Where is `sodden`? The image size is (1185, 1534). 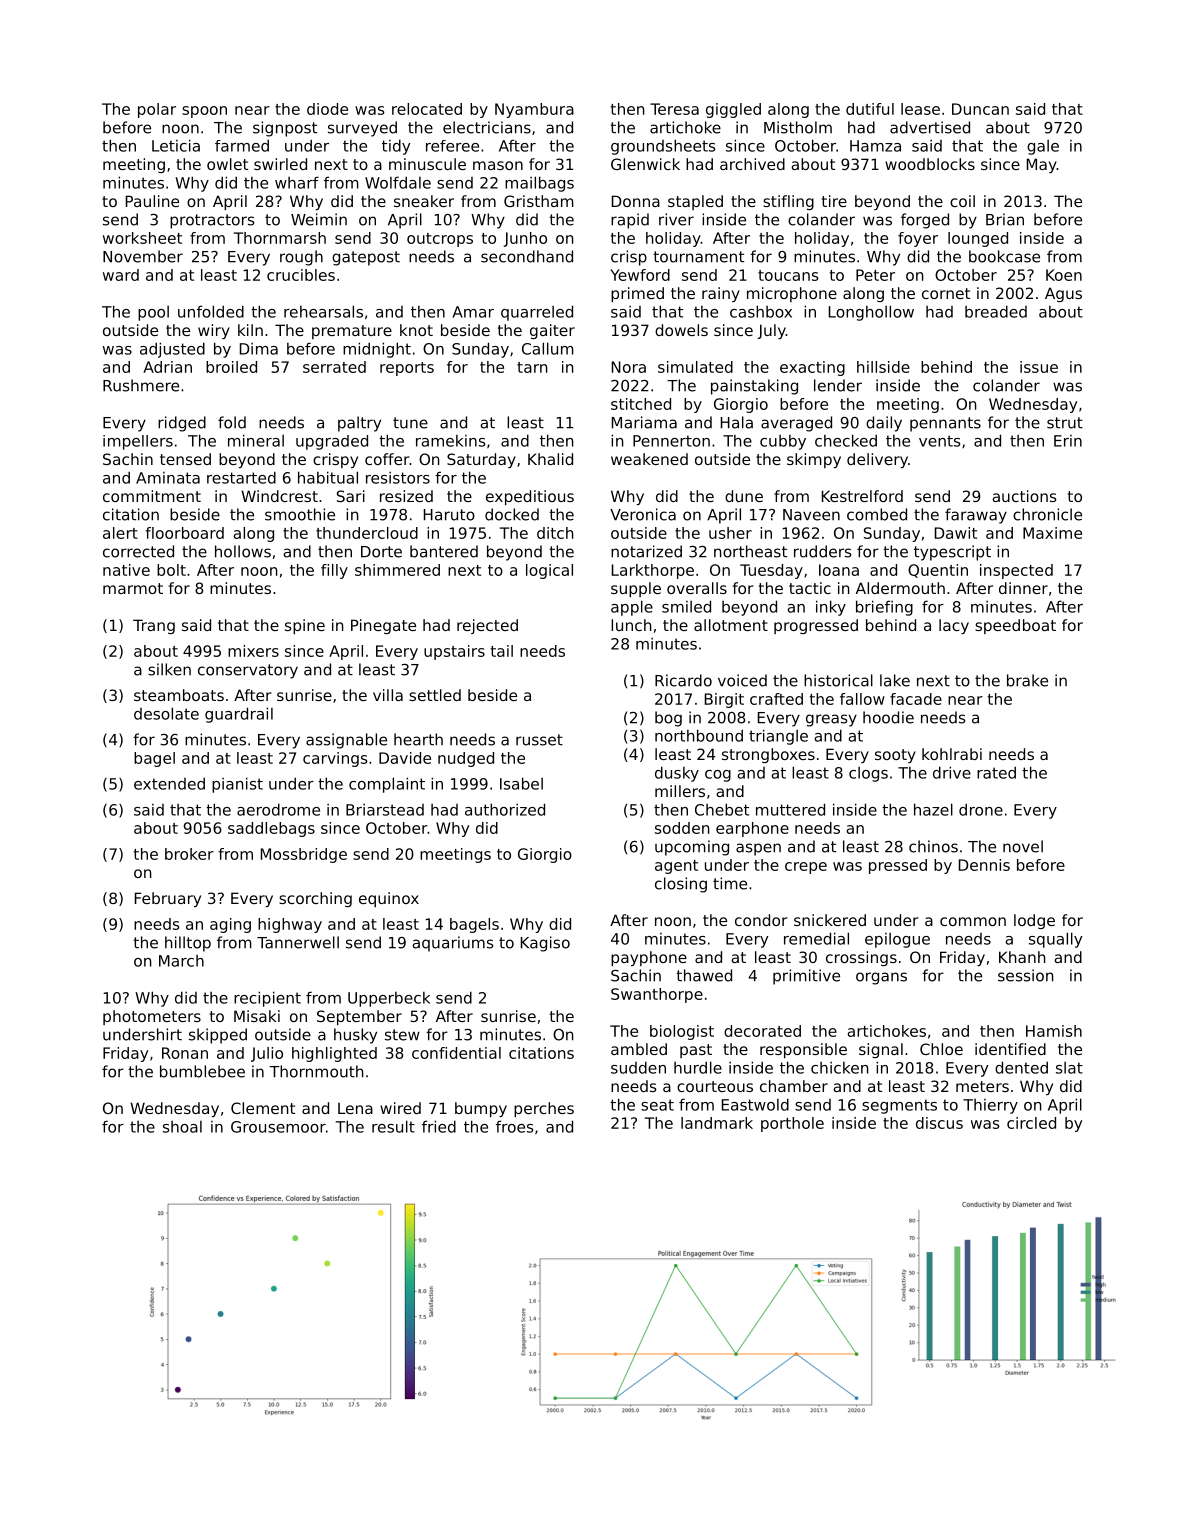
sodden is located at coordinates (682, 828).
